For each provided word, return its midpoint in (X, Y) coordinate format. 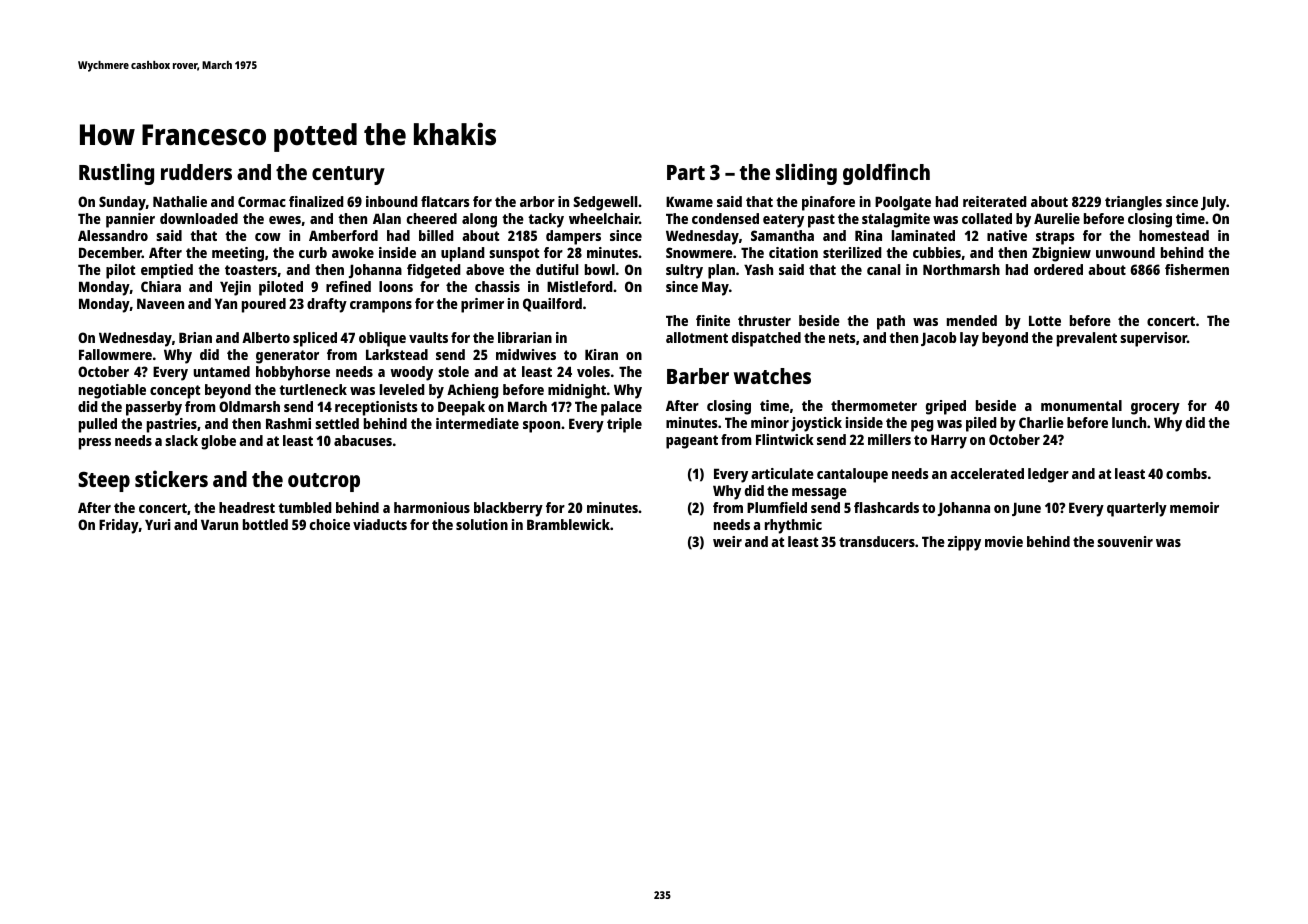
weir (727, 541)
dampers (573, 237)
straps (1055, 238)
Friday (119, 526)
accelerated (987, 473)
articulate (782, 473)
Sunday (122, 203)
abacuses (363, 440)
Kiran (601, 354)
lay (969, 339)
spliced (315, 339)
